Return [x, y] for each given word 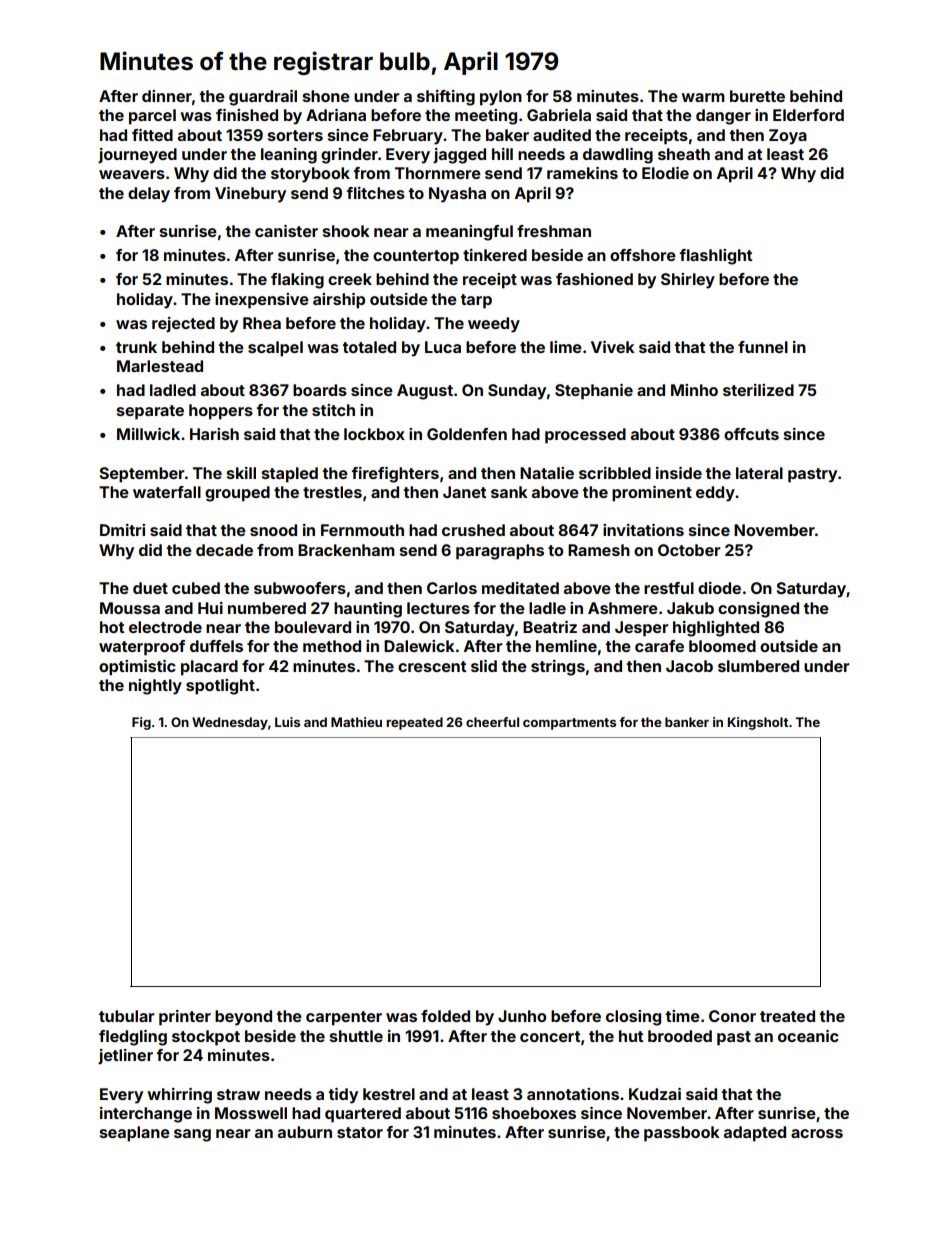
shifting [446, 98]
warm [703, 97]
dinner [167, 96]
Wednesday [230, 723]
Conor [732, 1016]
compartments [569, 724]
